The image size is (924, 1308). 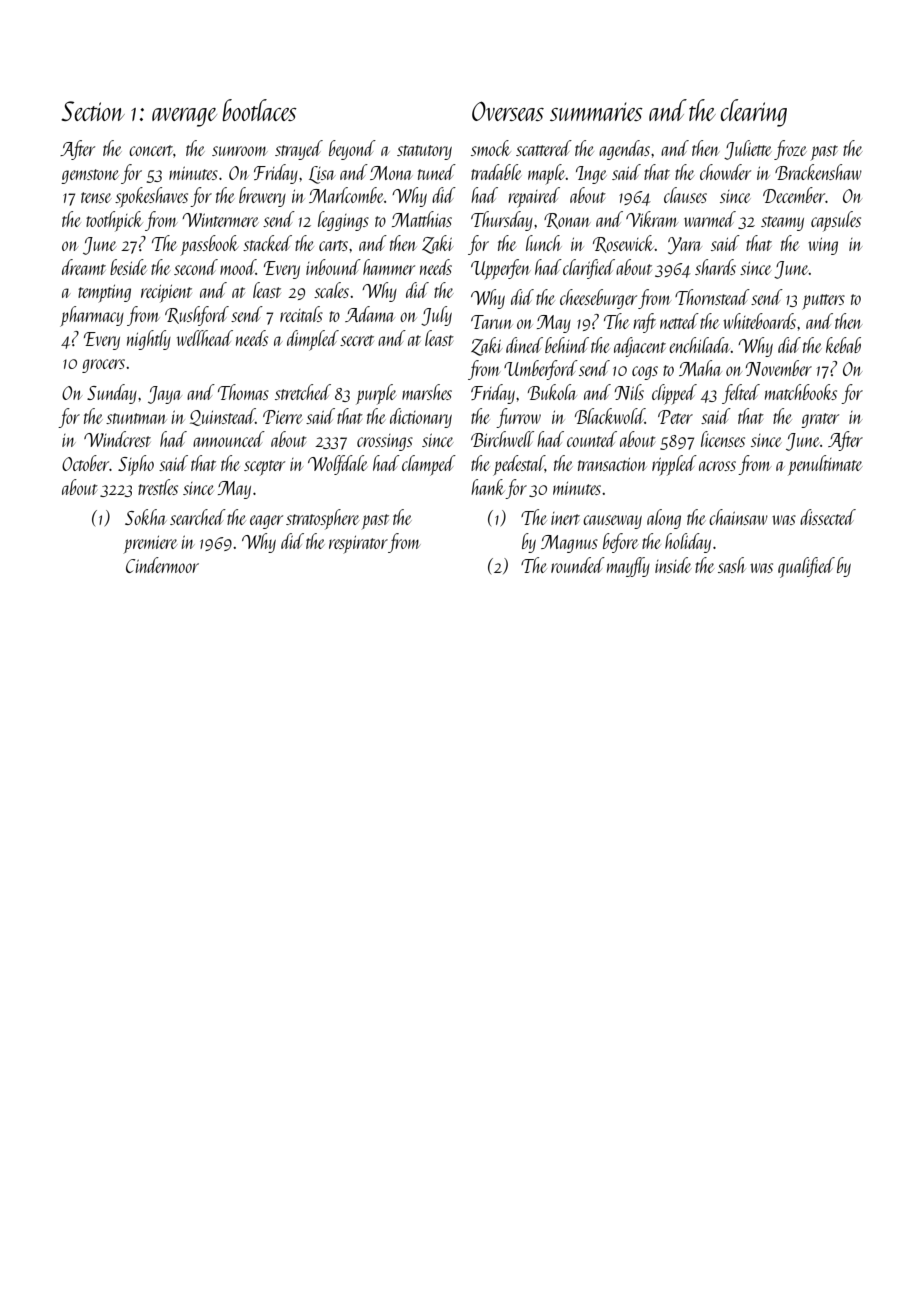 What do you see at coordinates (422, 219) in the document?
I see `Matthias` at bounding box center [422, 219].
